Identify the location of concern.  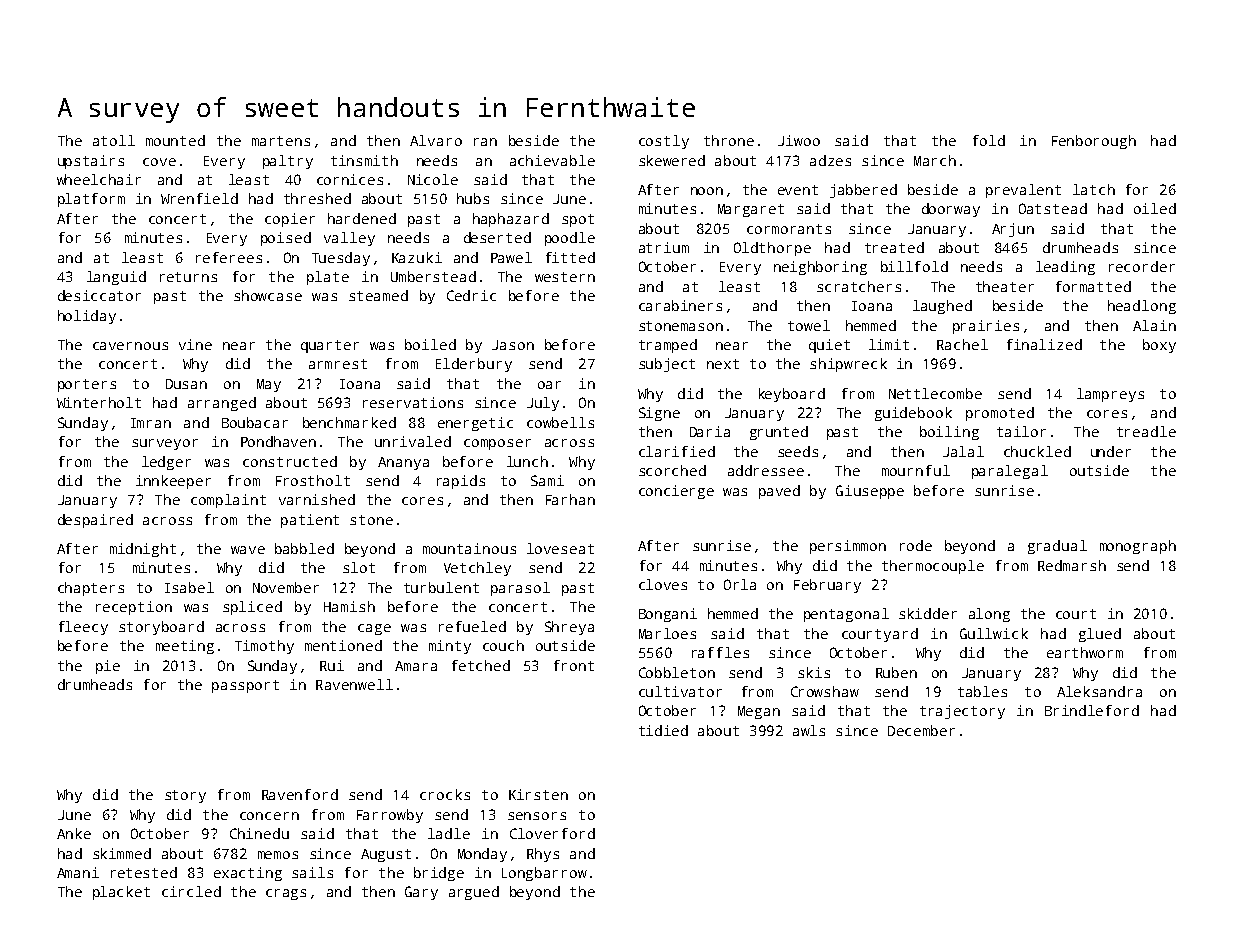
(269, 816).
